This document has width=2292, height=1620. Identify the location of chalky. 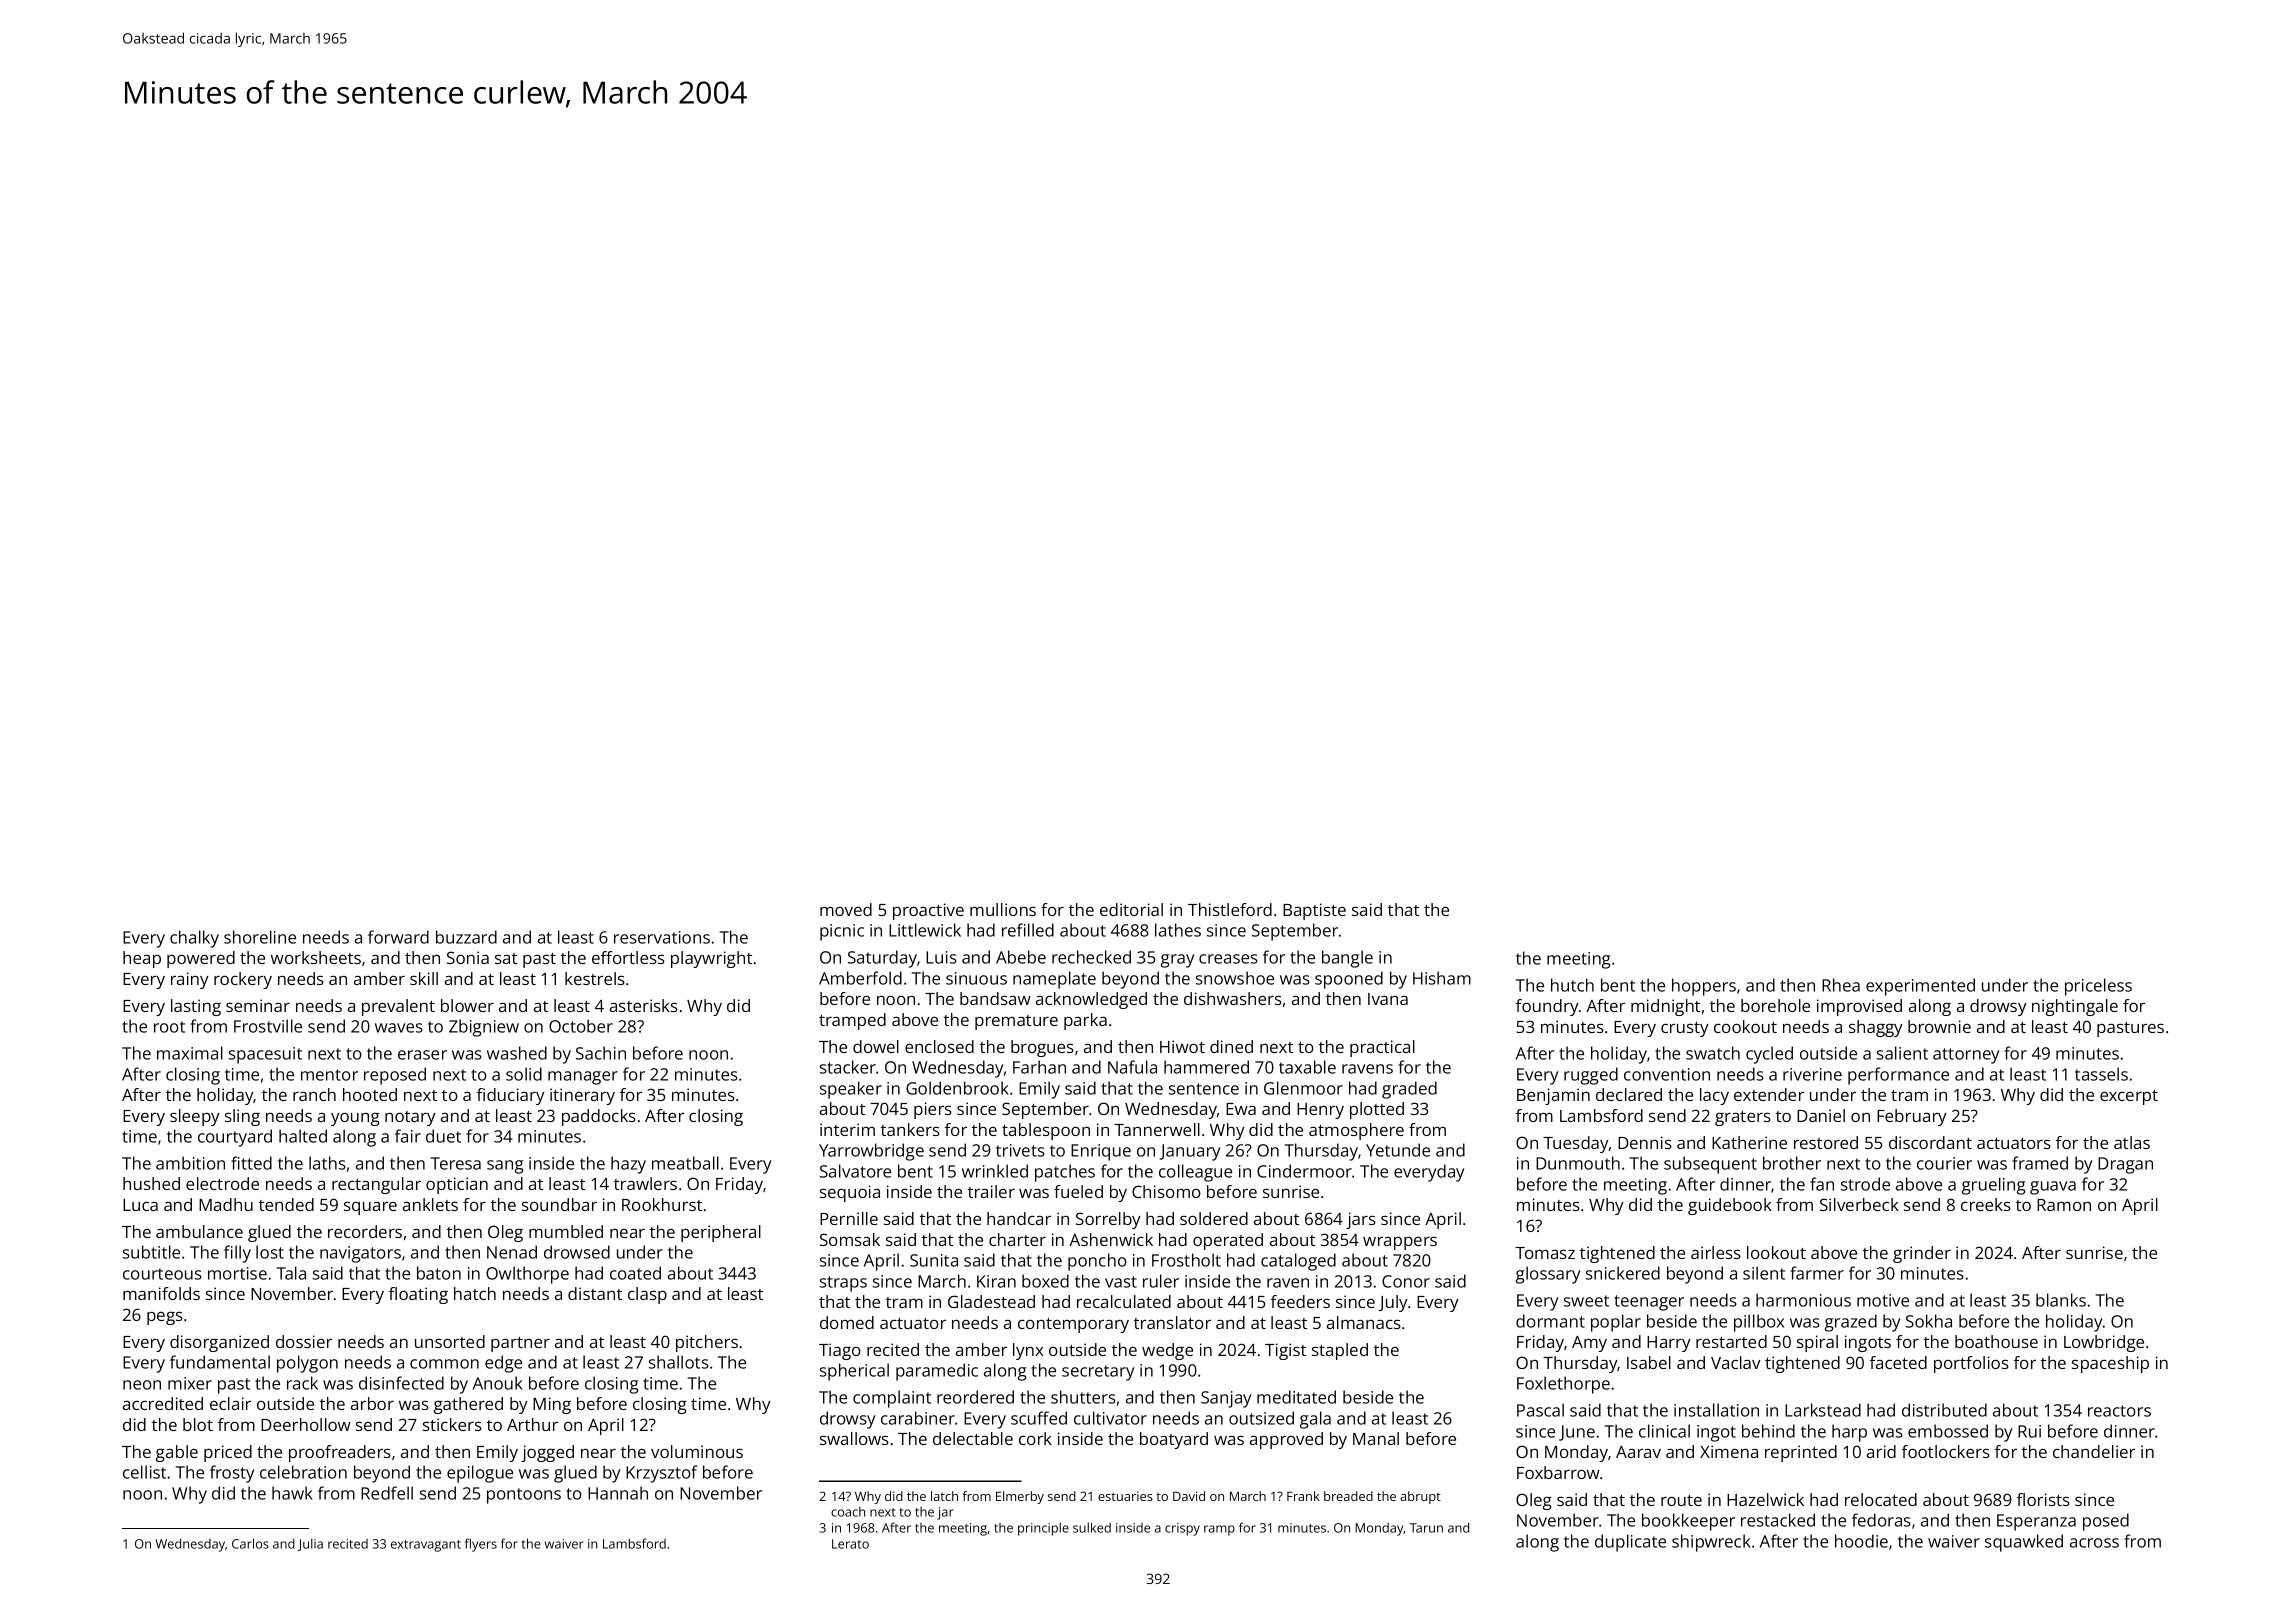
(194, 939).
